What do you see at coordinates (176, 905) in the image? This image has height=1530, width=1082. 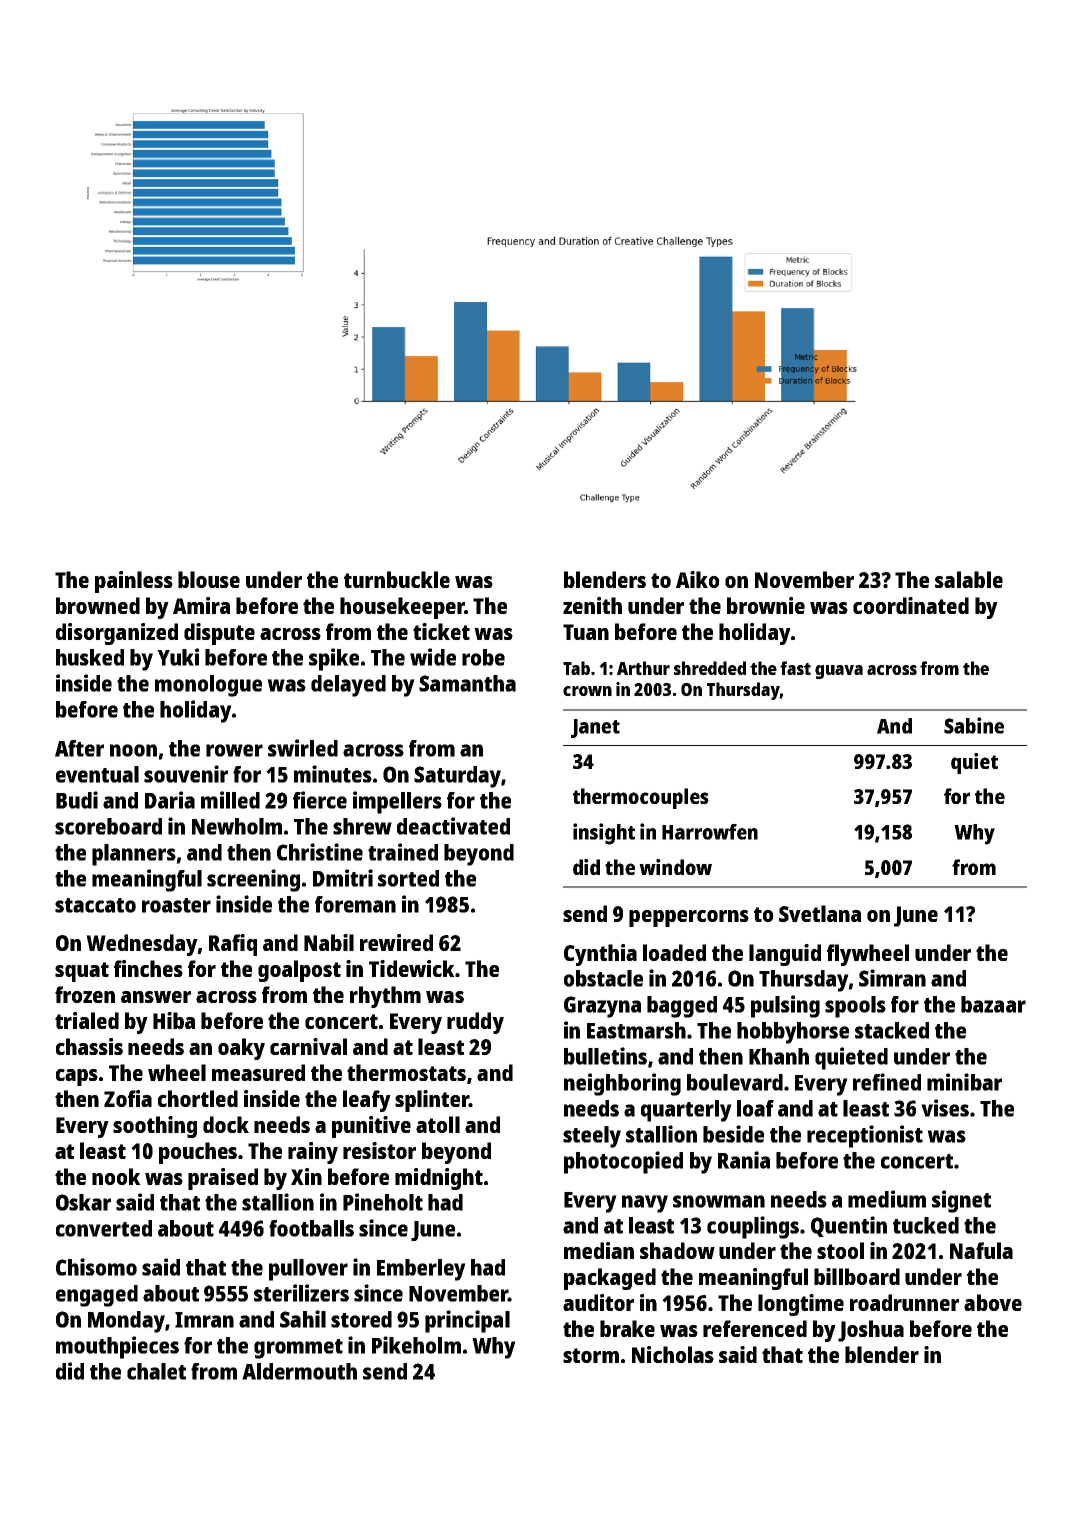 I see `roaster` at bounding box center [176, 905].
